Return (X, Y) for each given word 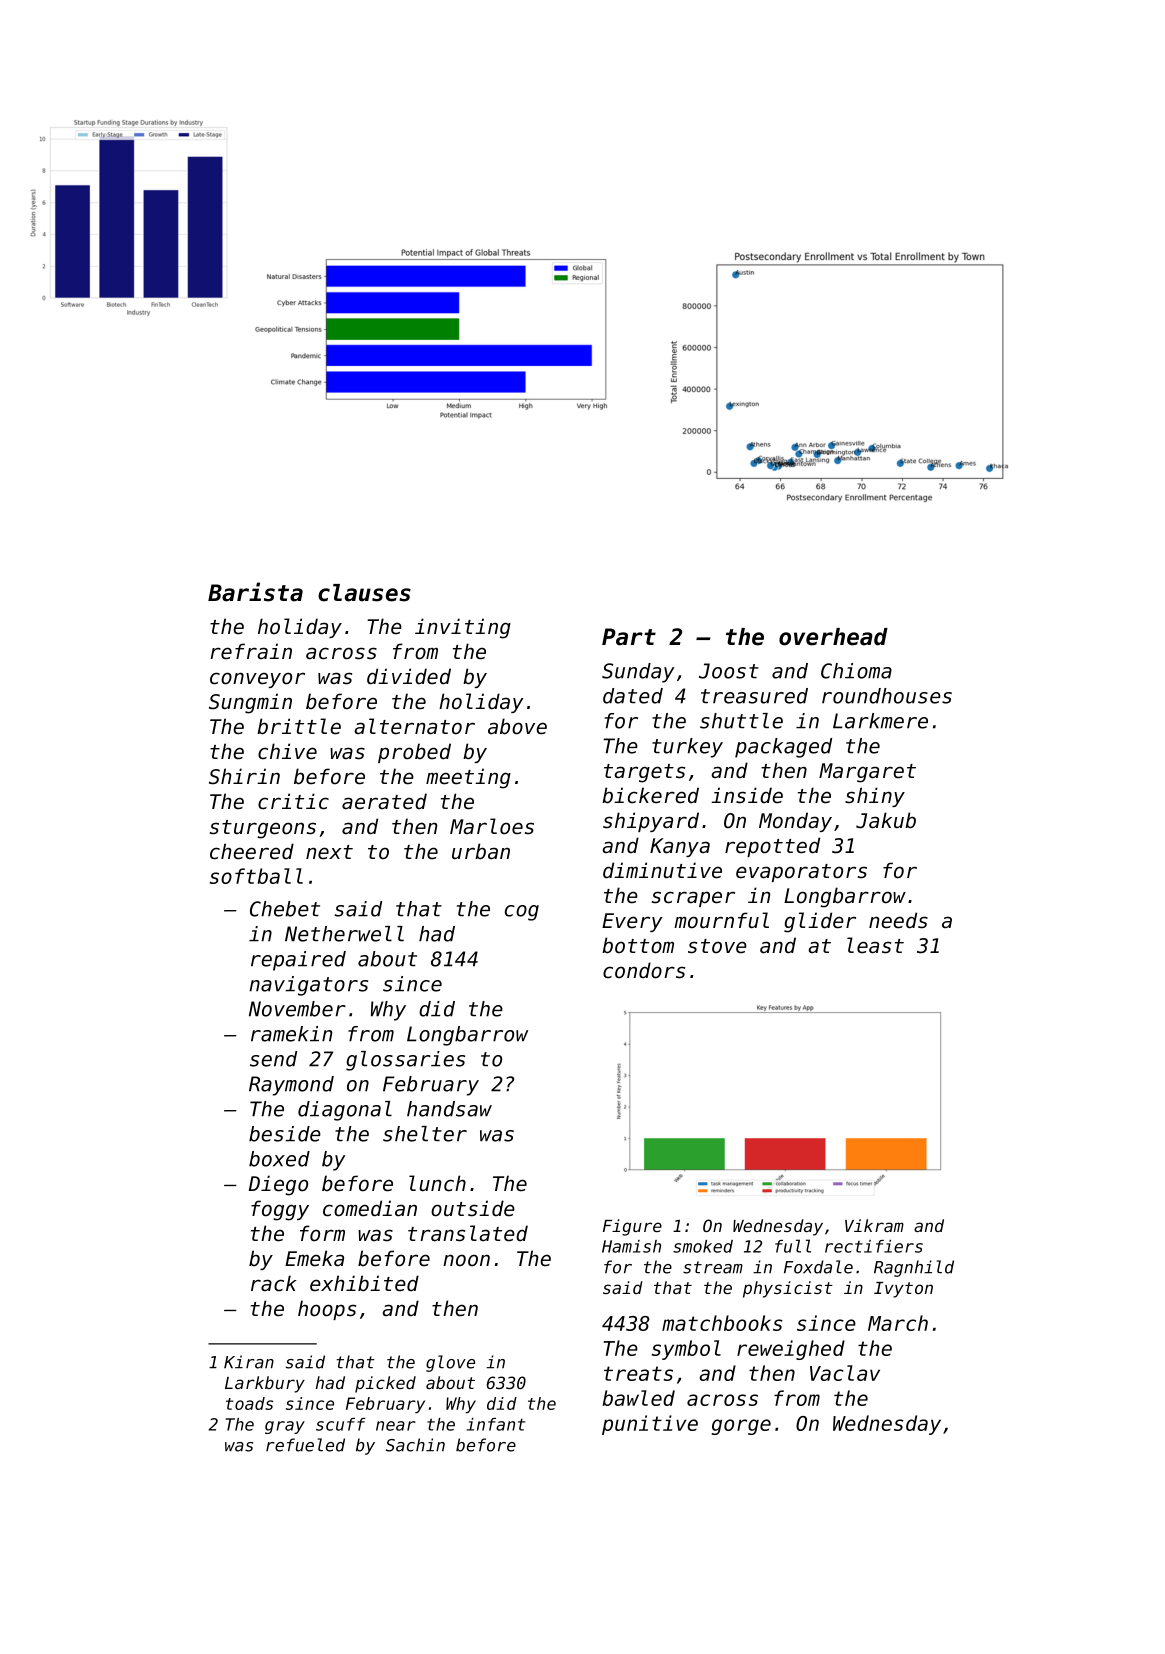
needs (898, 920)
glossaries (405, 1061)
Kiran (249, 1362)
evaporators (801, 873)
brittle (299, 726)
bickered (650, 795)
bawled (638, 1398)
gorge (741, 1427)
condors (644, 970)
